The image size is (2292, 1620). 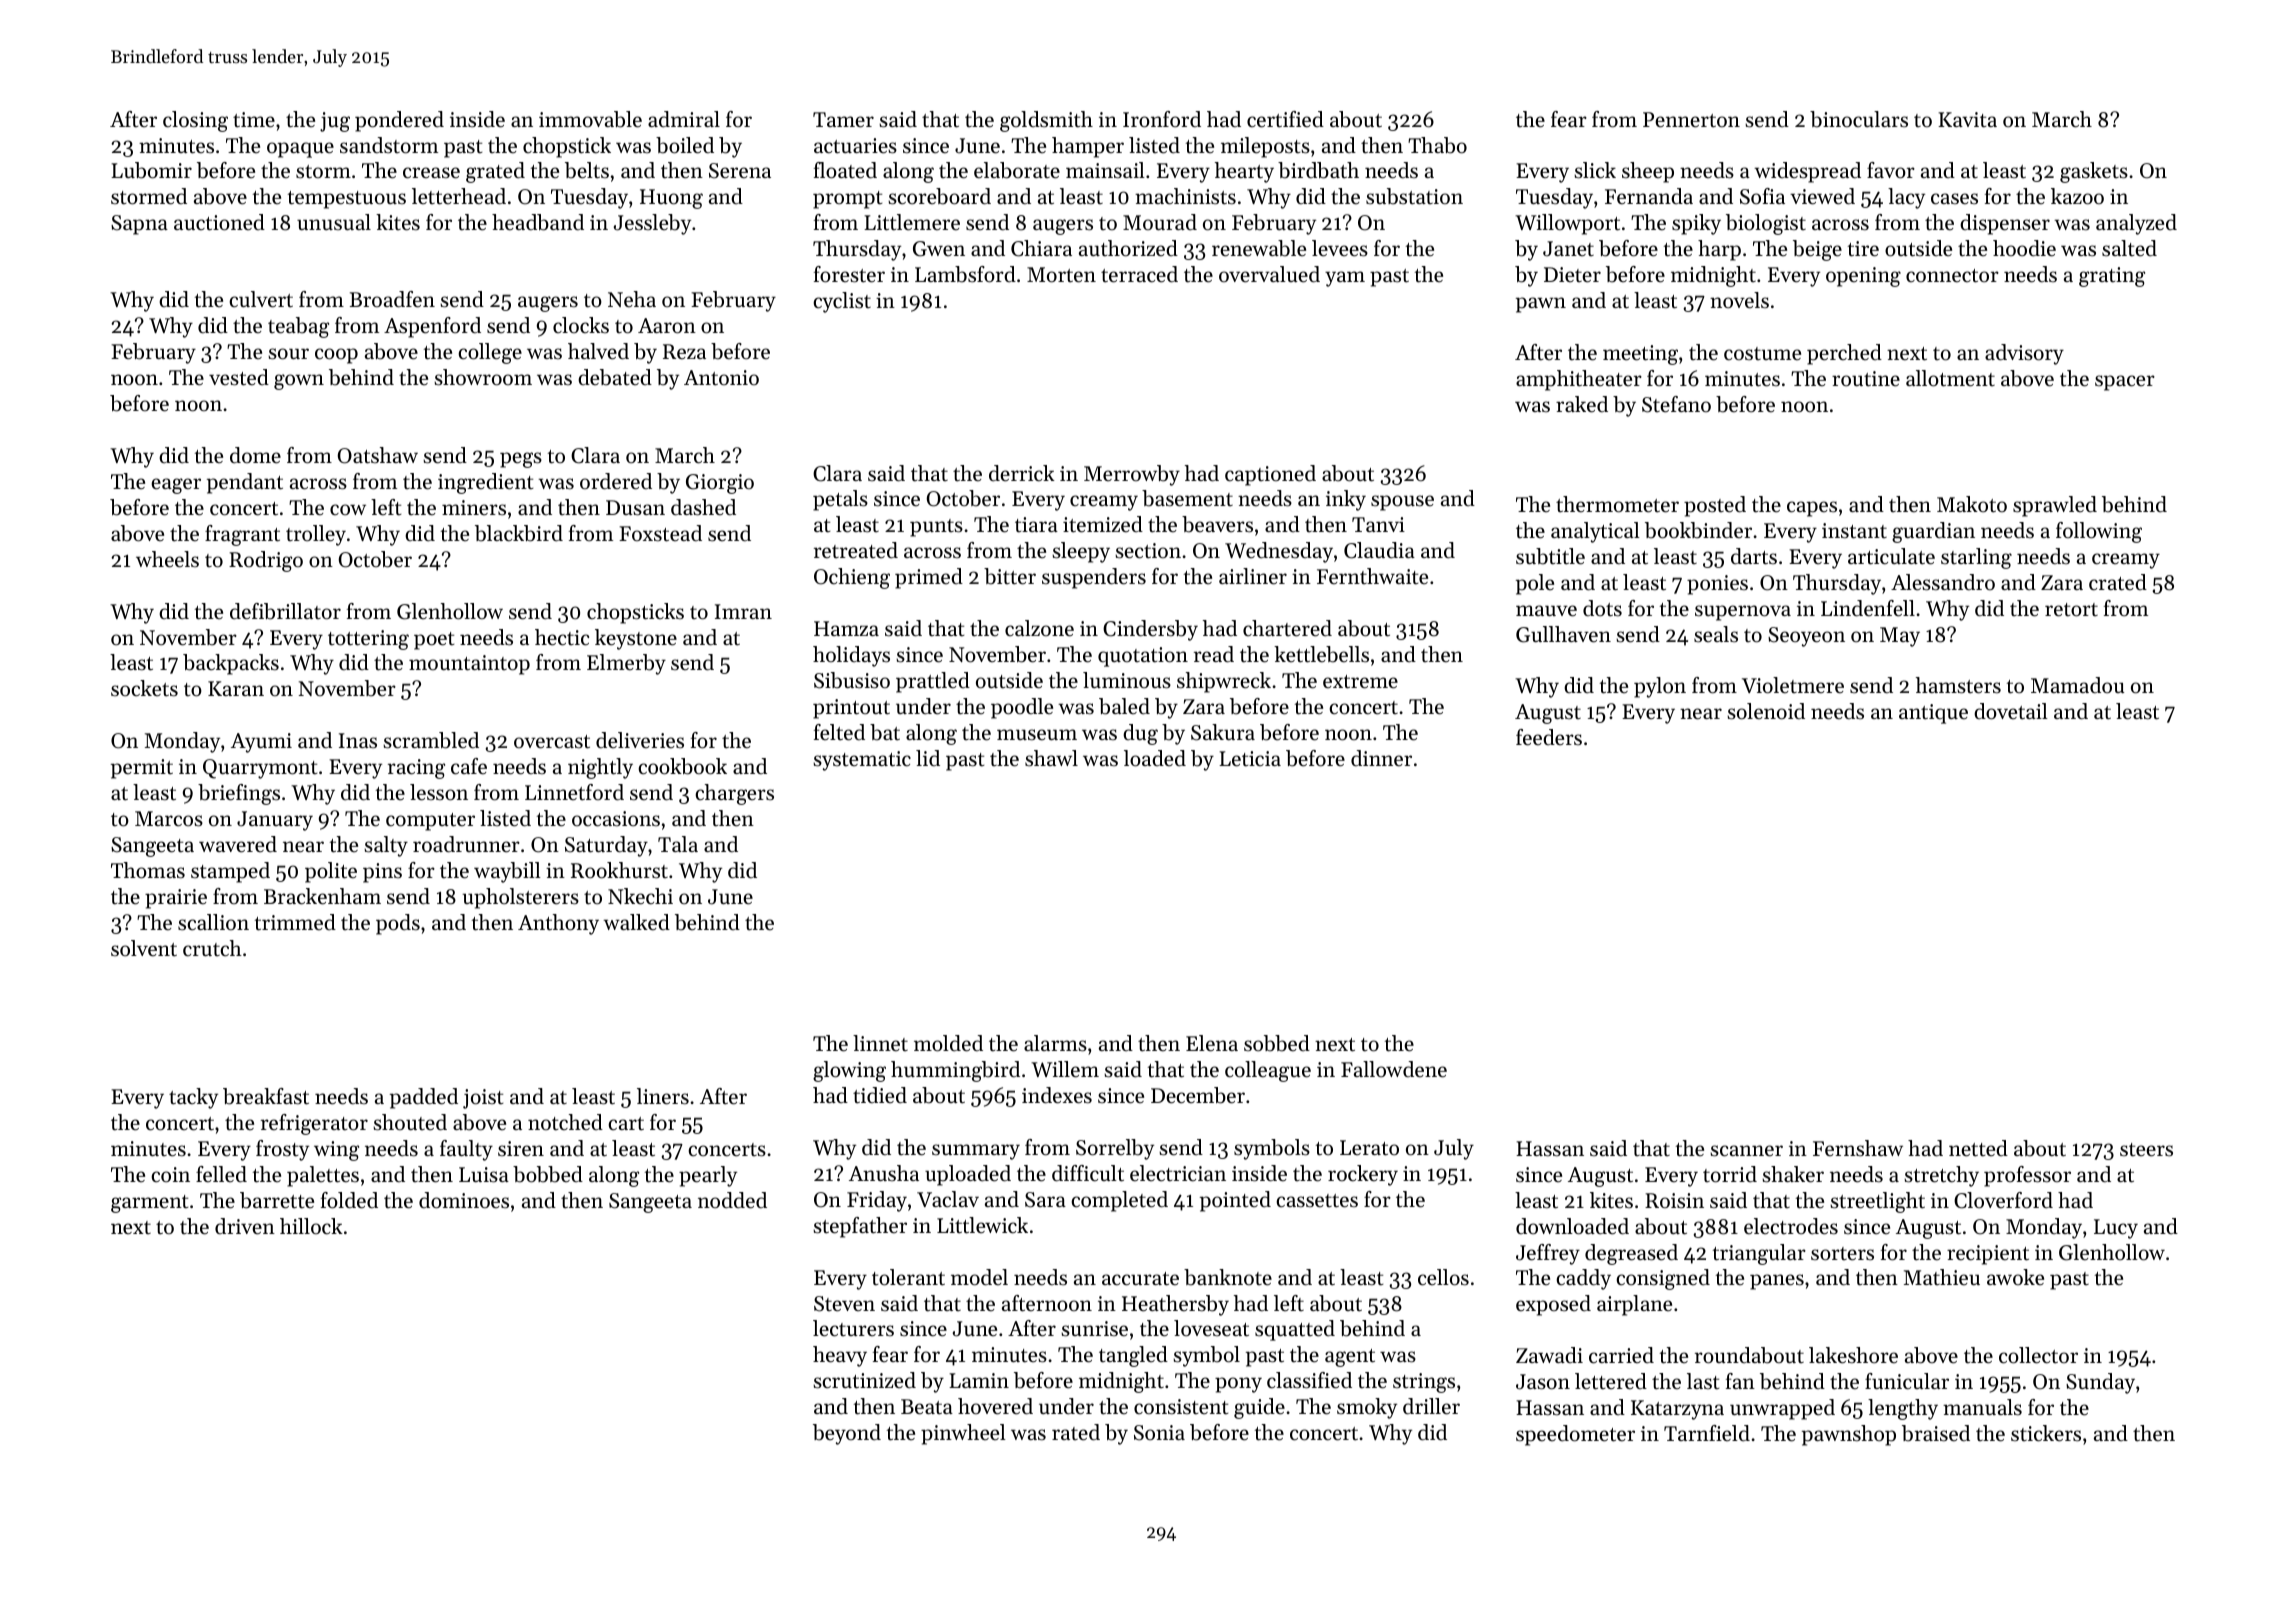 I want to click on Kavita, so click(x=1967, y=120).
